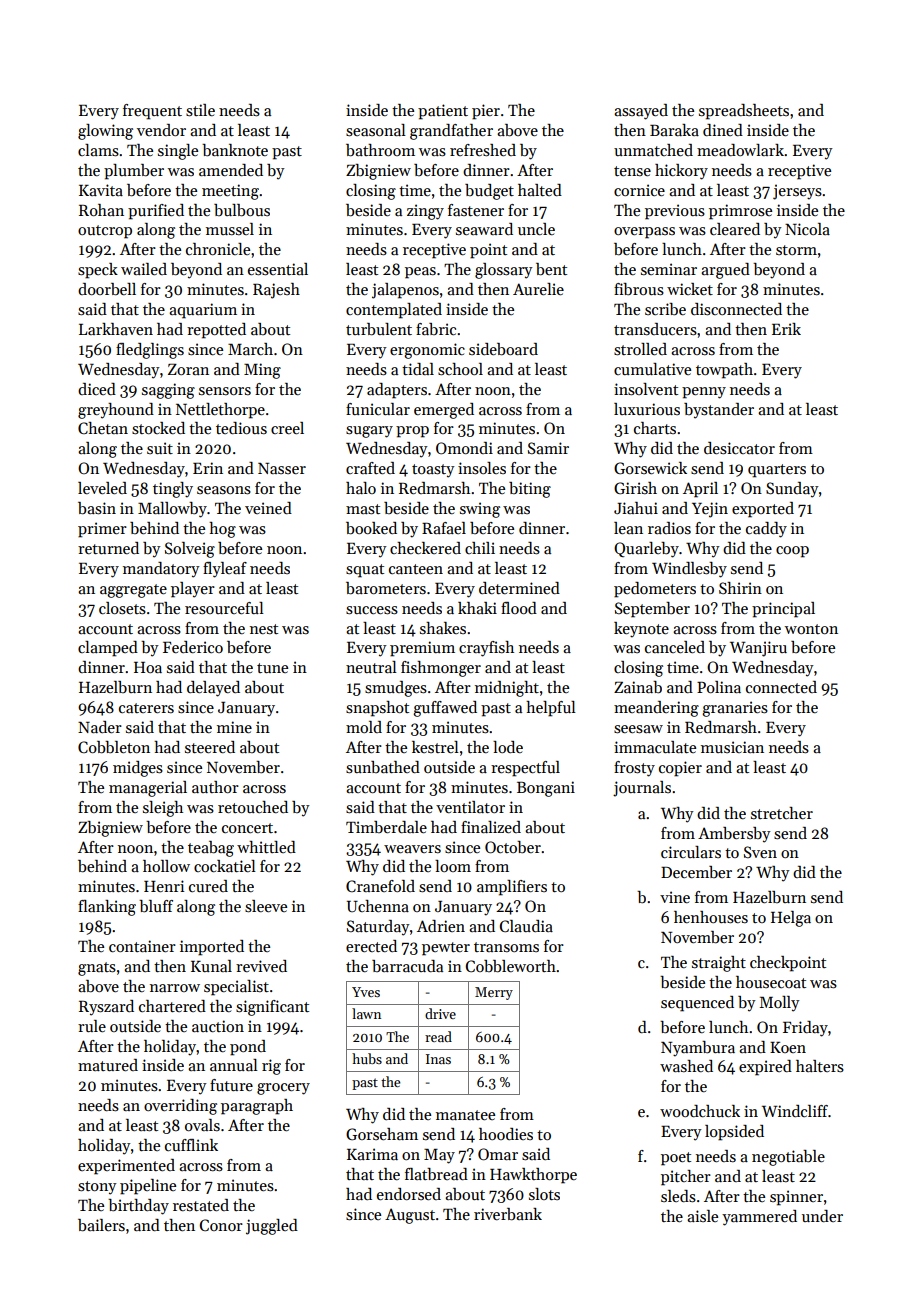  I want to click on Nasser, so click(282, 468).
